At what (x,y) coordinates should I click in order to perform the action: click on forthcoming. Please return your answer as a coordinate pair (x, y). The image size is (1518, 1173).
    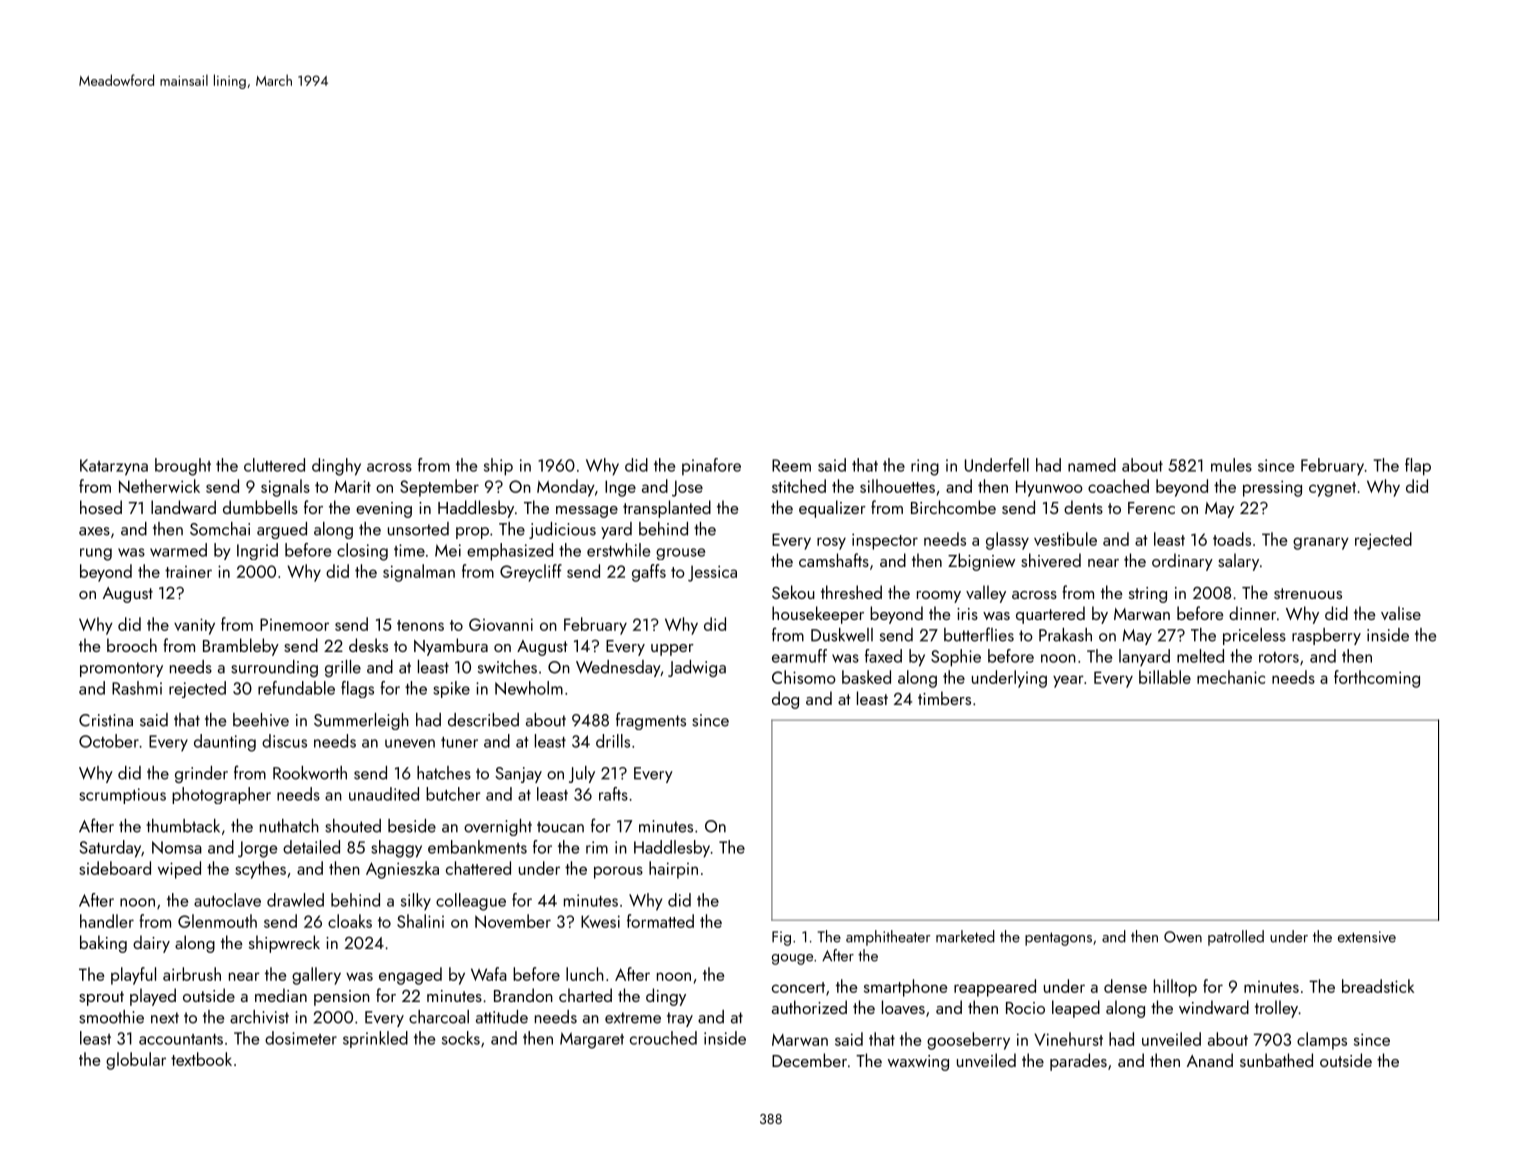
    Looking at the image, I should click on (1377, 679).
